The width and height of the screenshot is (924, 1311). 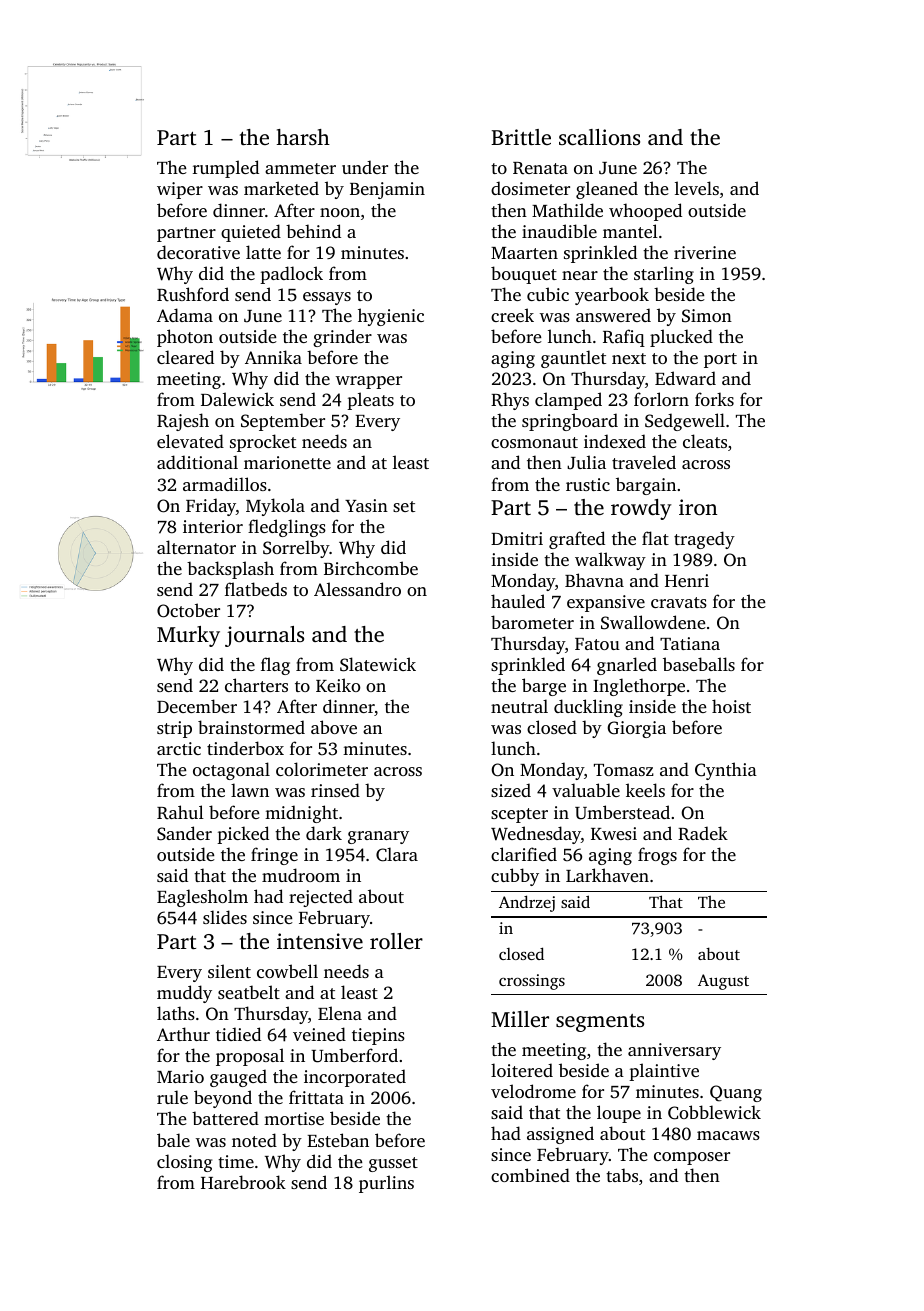 I want to click on Harebrook, so click(x=243, y=1182).
